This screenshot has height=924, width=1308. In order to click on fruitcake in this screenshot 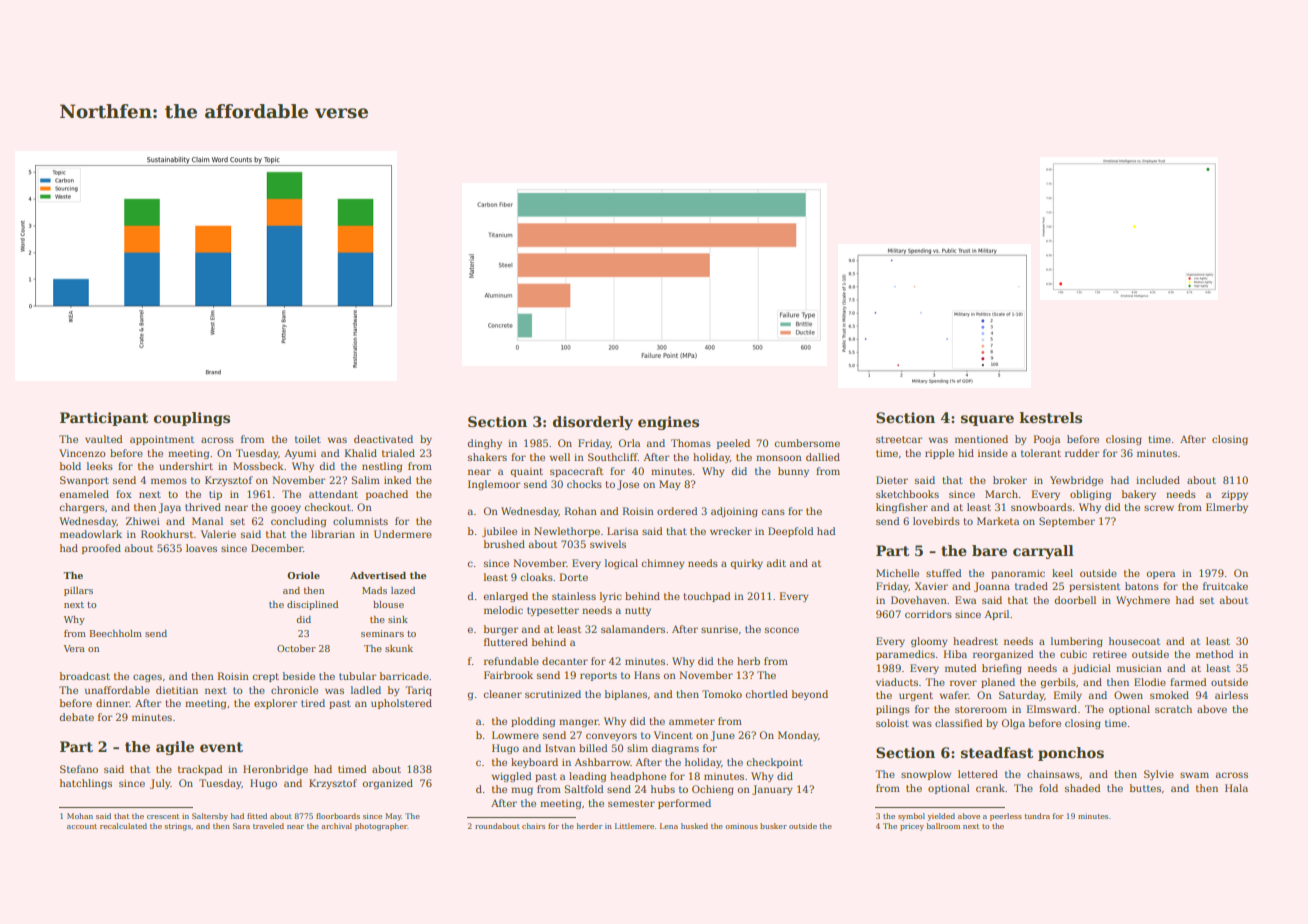, I will do `click(1225, 586)`.
